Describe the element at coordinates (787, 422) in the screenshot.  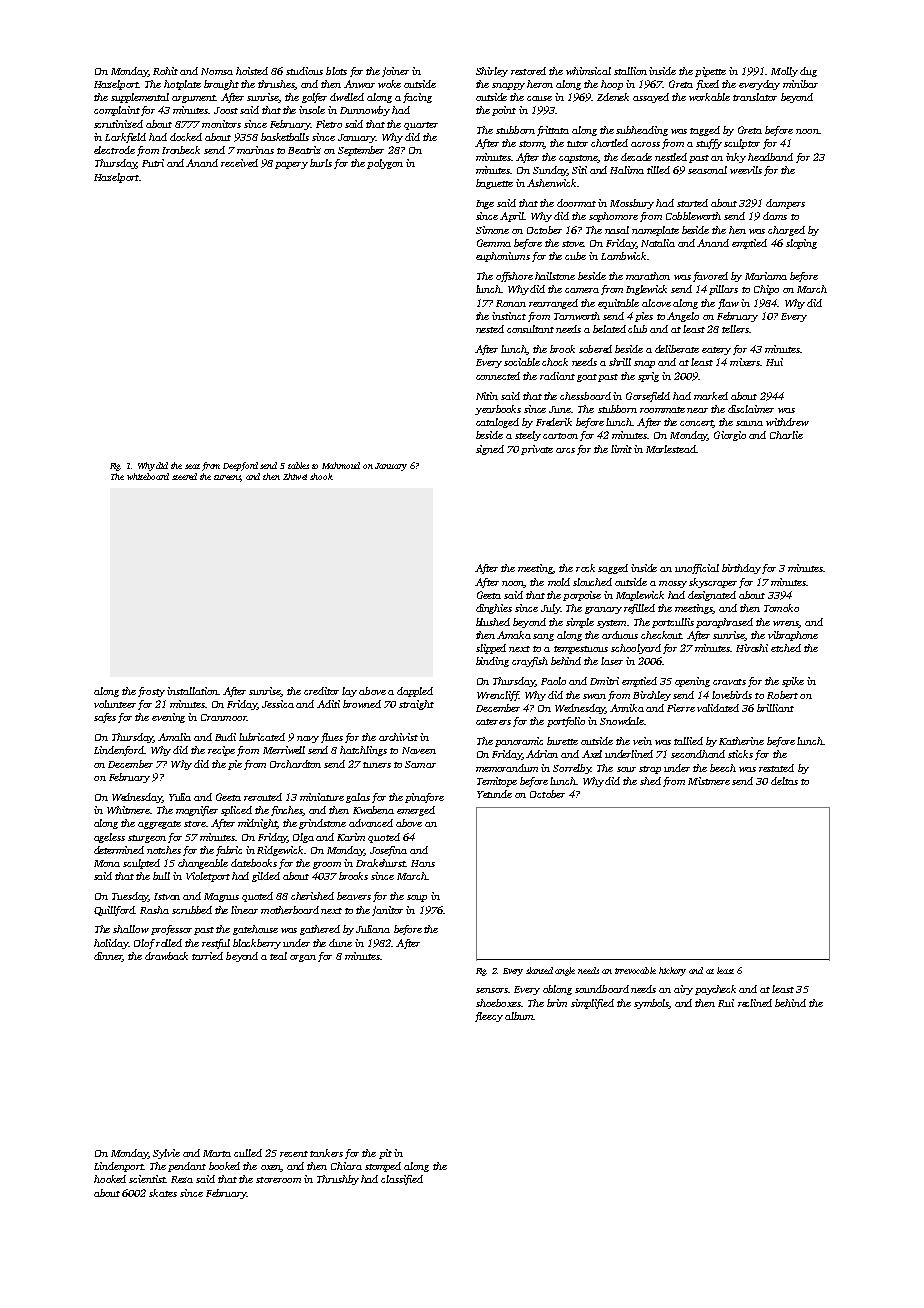
I see `withdrew` at that location.
